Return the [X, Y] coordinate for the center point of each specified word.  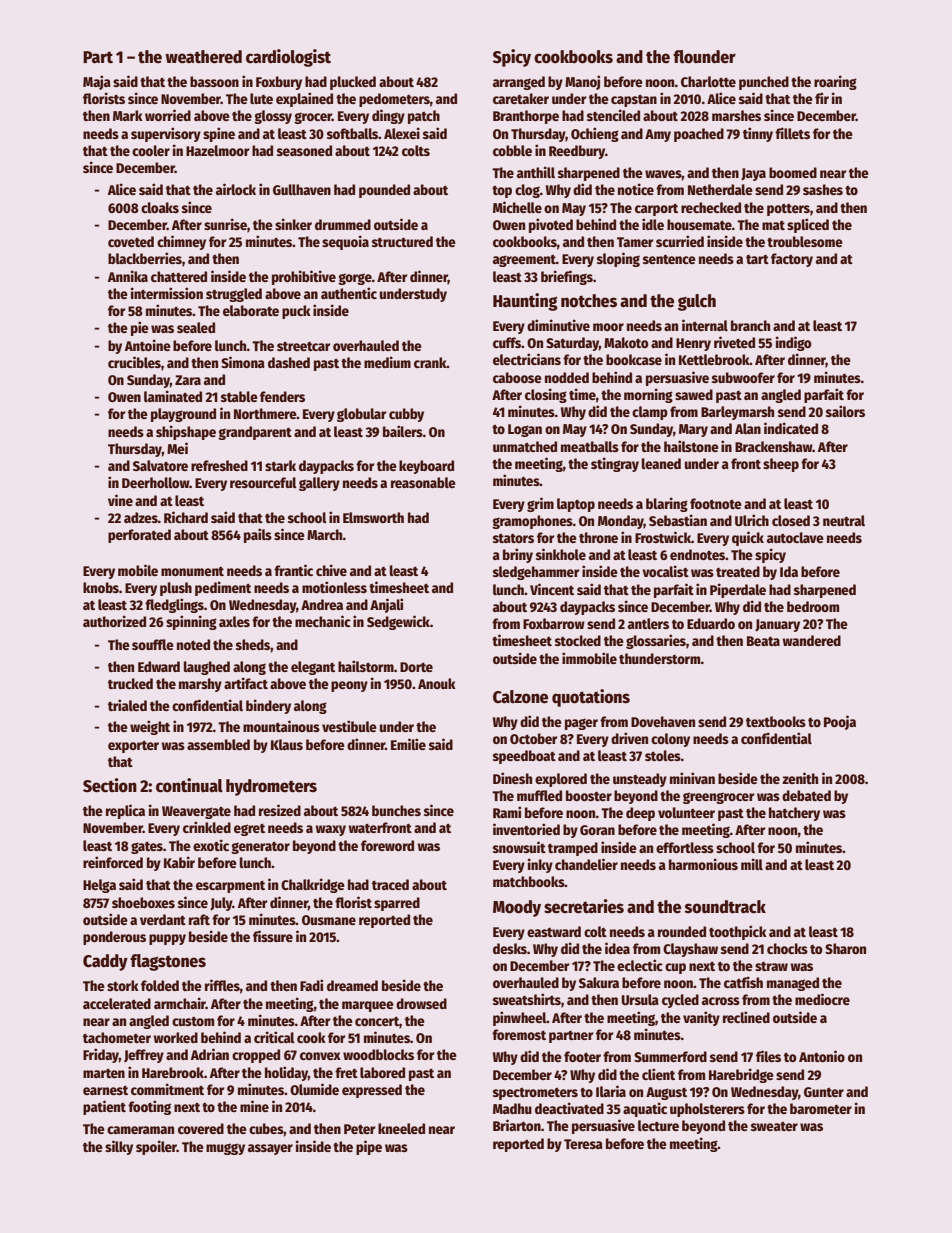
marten [104, 1073]
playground [183, 415]
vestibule [349, 726]
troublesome [805, 241]
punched [764, 83]
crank [430, 362]
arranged [519, 83]
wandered [812, 640]
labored [382, 1072]
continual [189, 785]
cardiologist [288, 58]
